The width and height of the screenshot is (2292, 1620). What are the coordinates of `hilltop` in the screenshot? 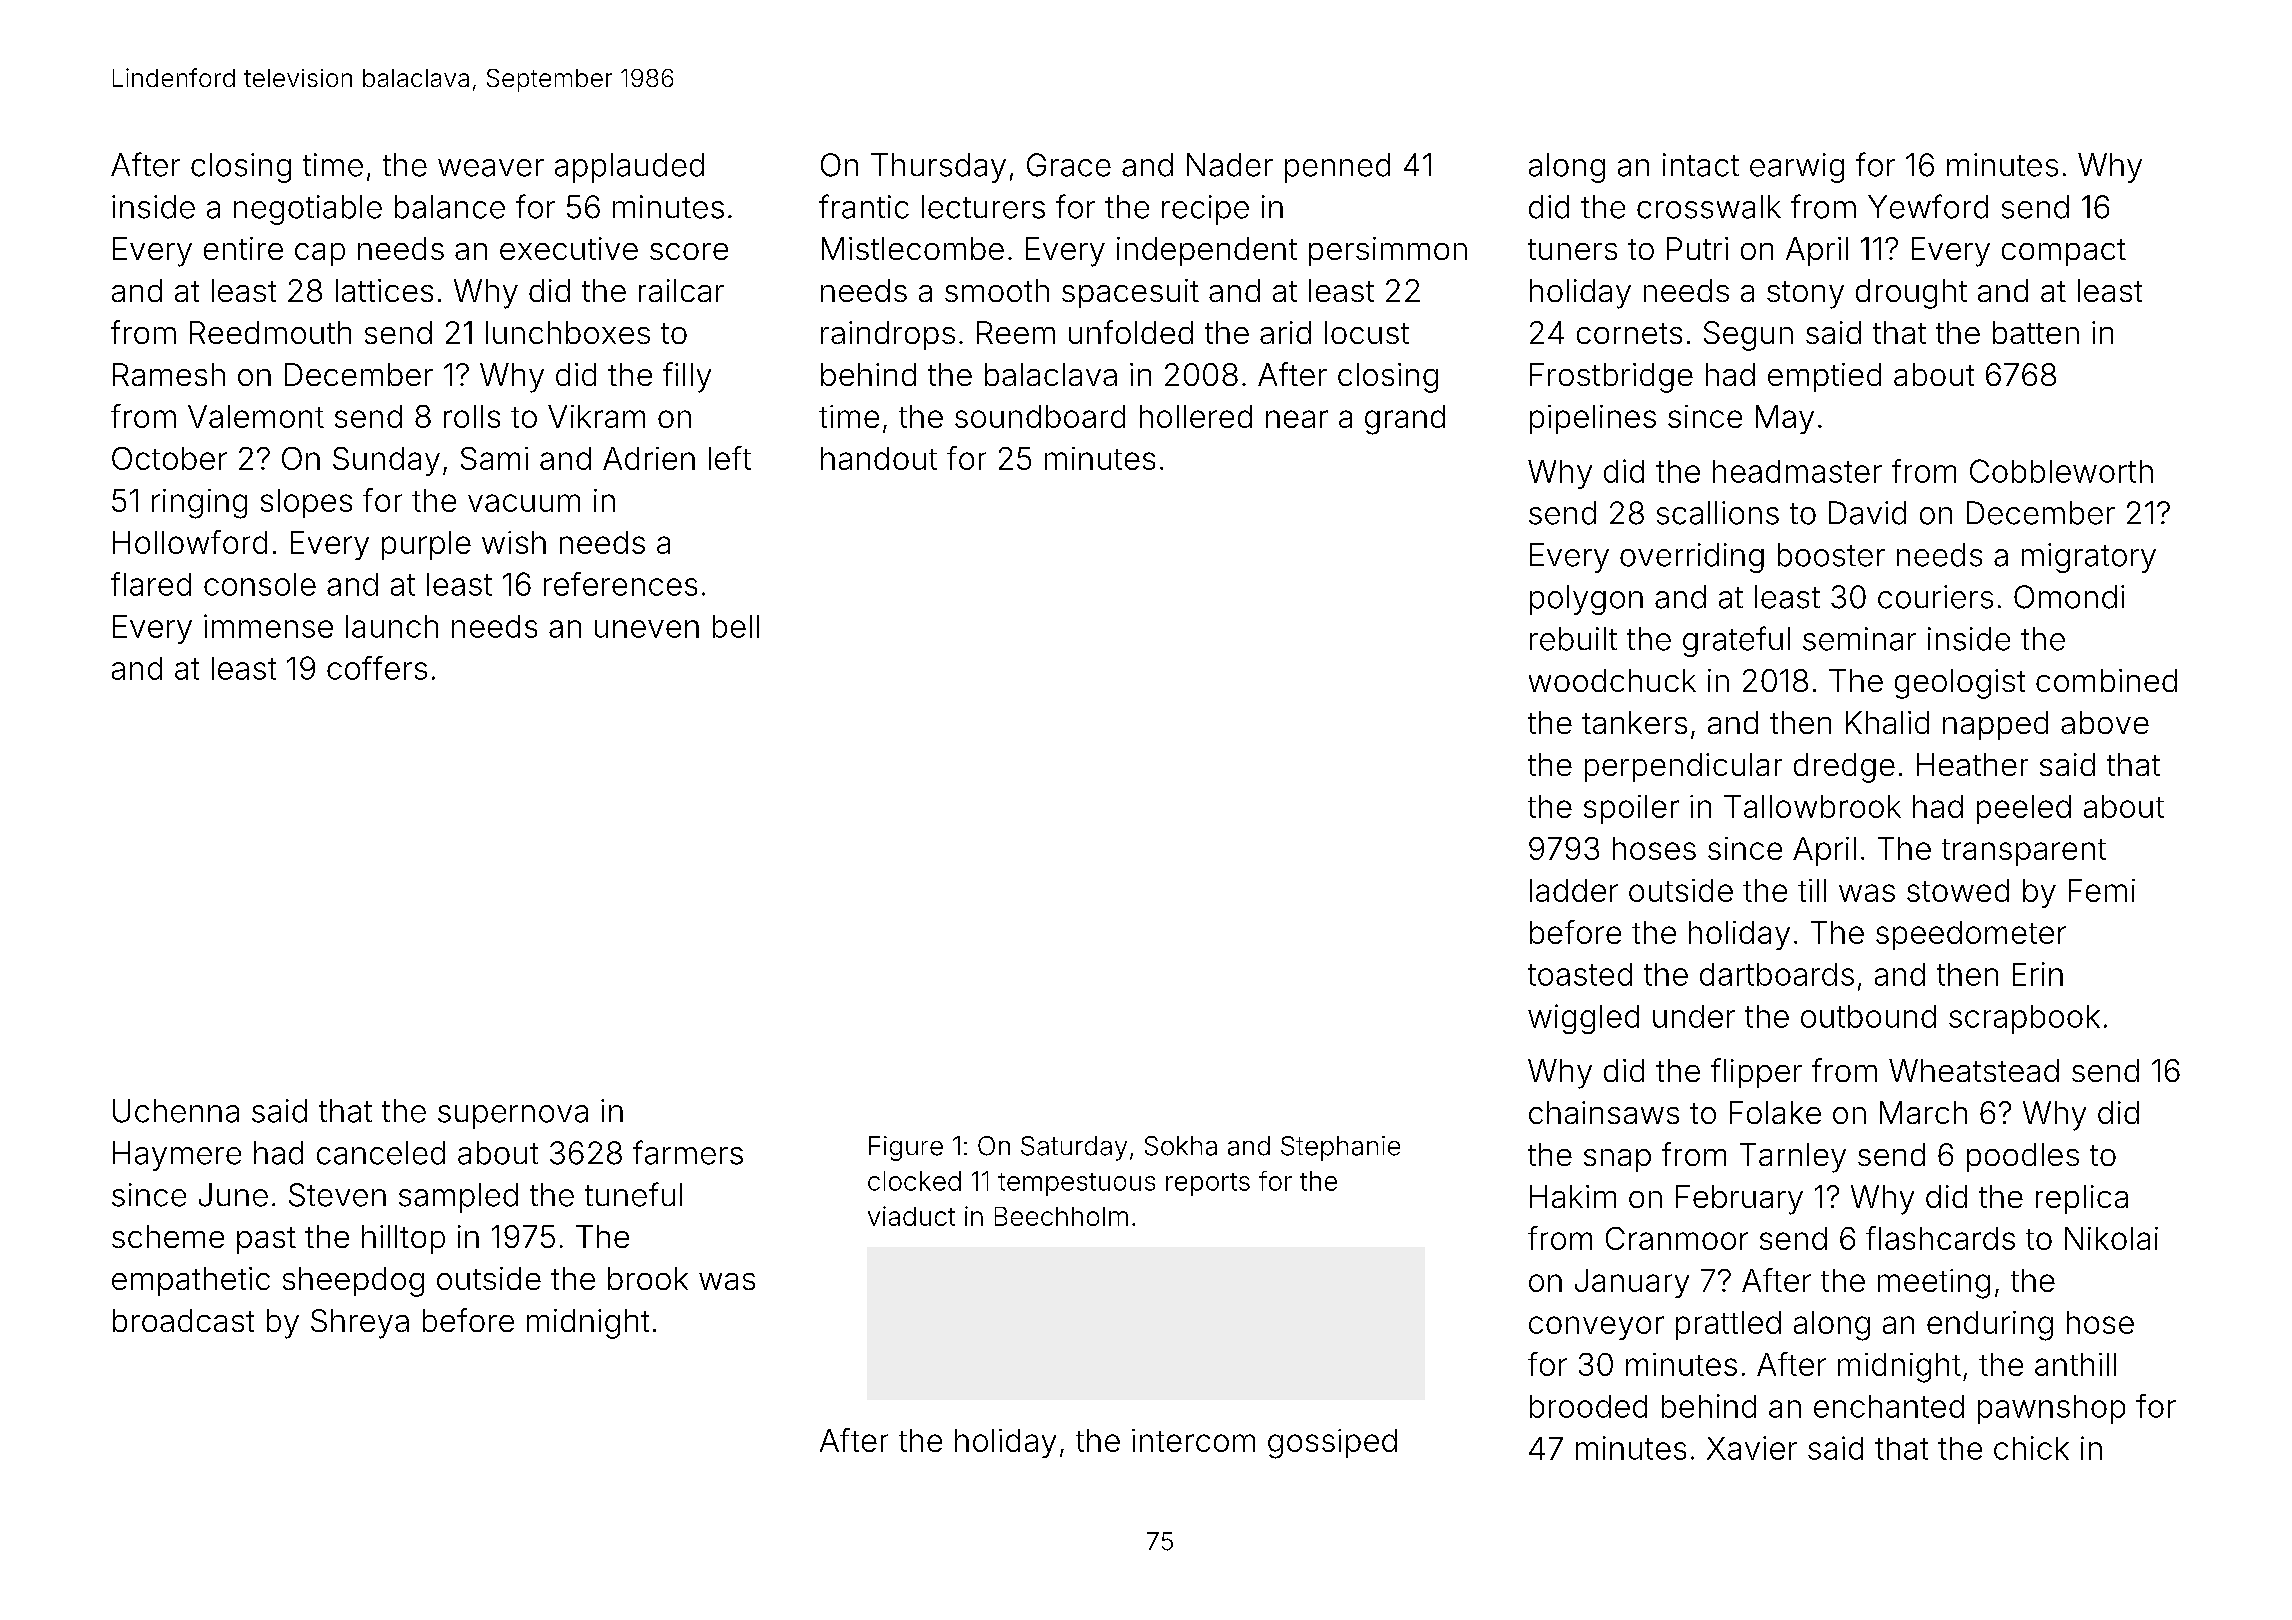 It's located at (403, 1239).
